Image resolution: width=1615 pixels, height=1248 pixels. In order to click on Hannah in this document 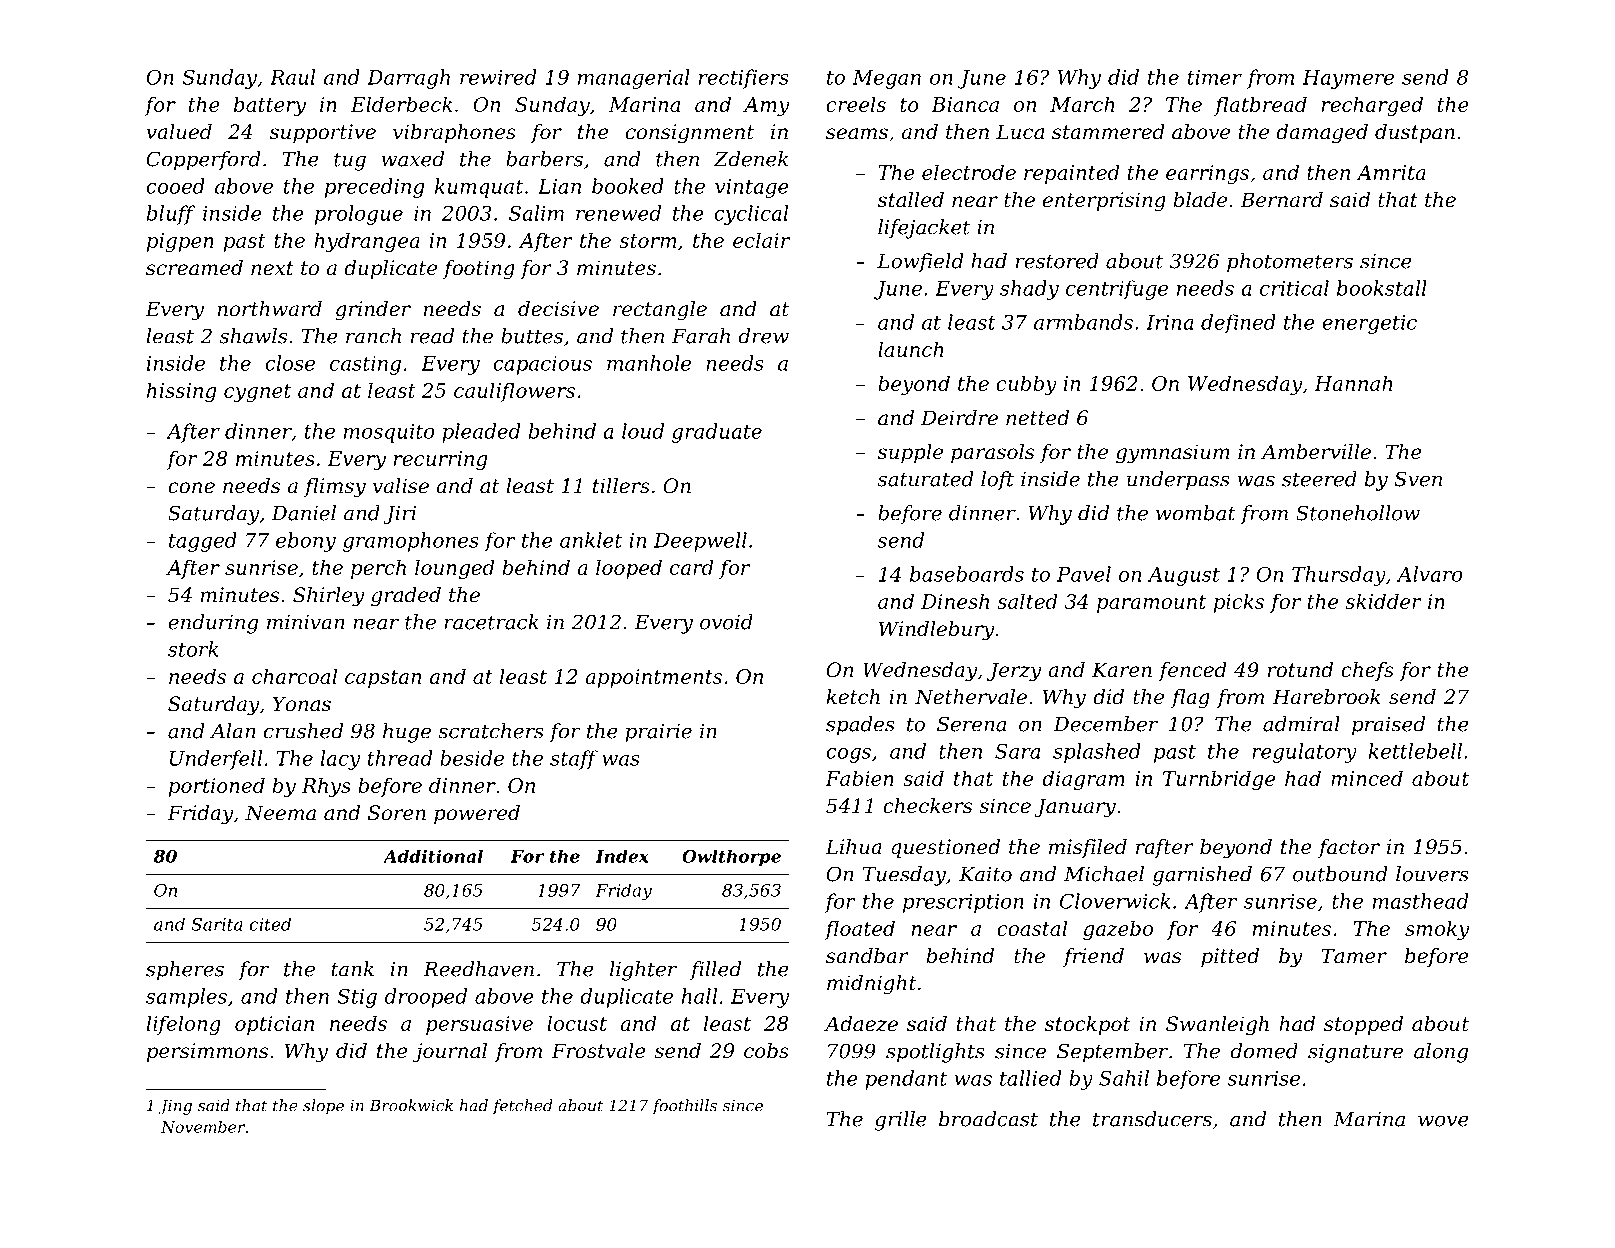, I will do `click(1353, 383)`.
